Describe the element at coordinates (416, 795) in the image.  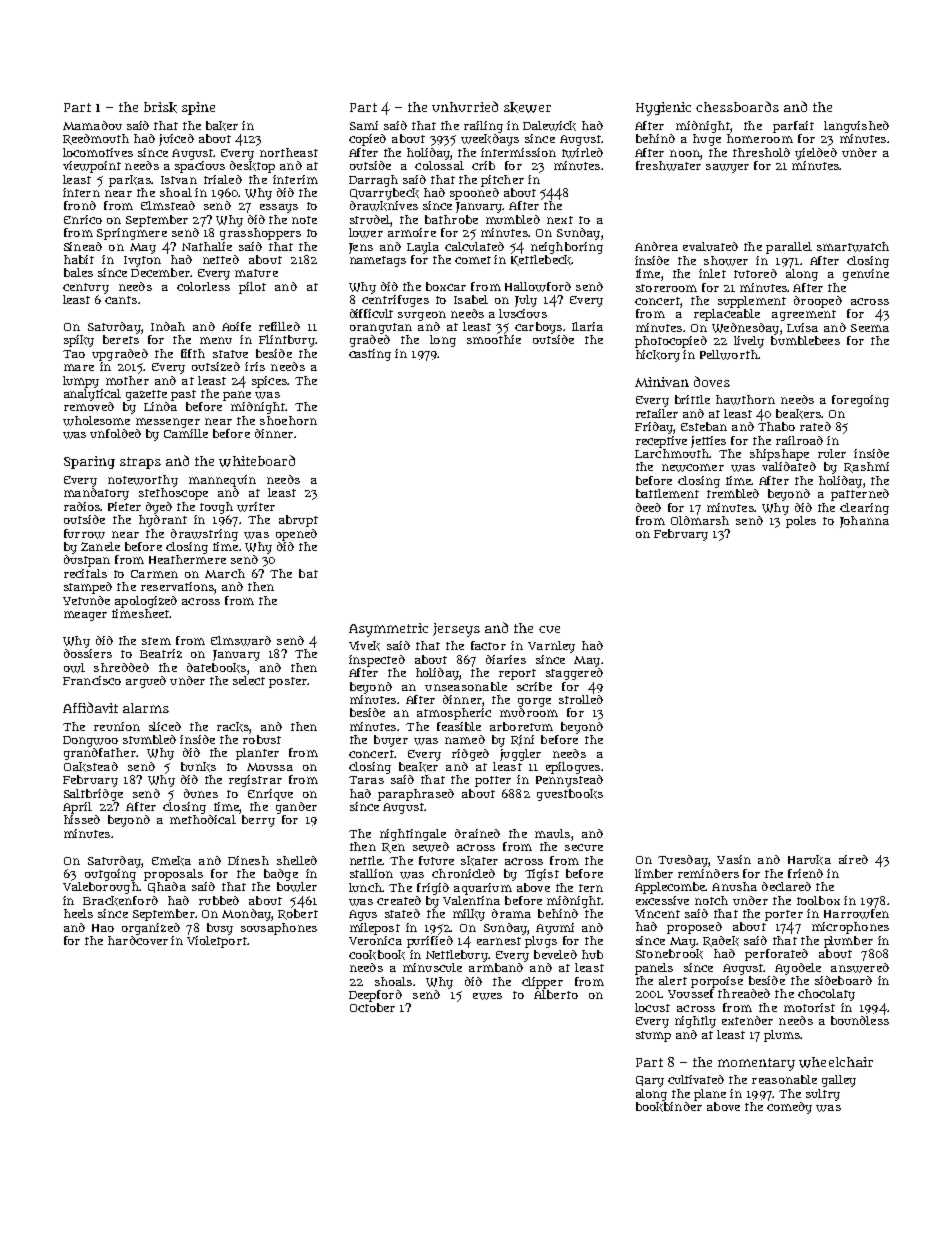
I see `paraphrased` at that location.
